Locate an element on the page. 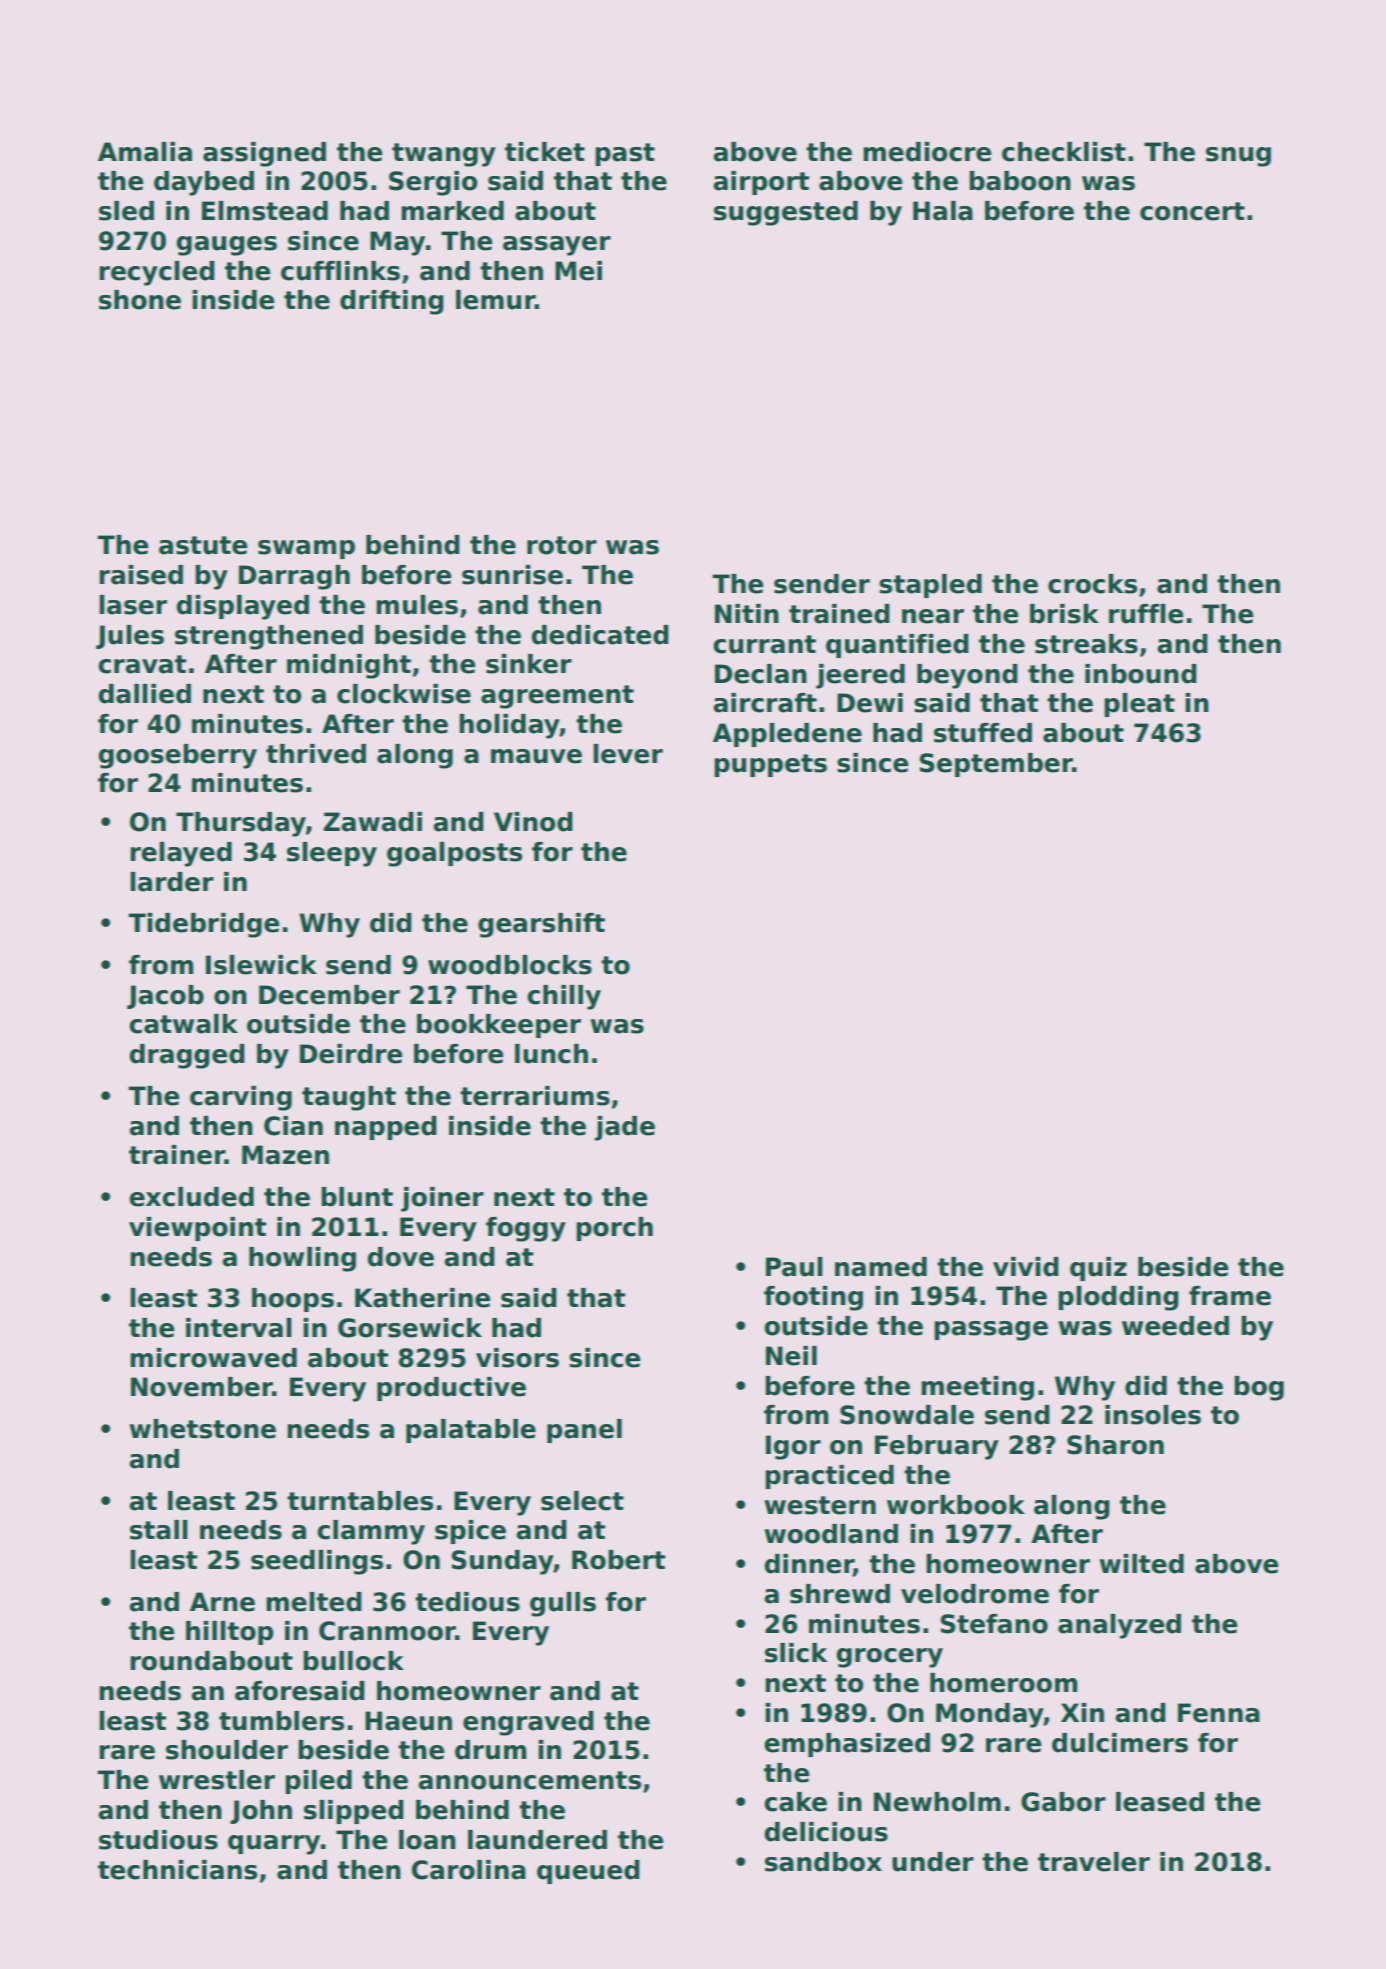 Image resolution: width=1386 pixels, height=1969 pixels. shrewd is located at coordinates (840, 1594).
